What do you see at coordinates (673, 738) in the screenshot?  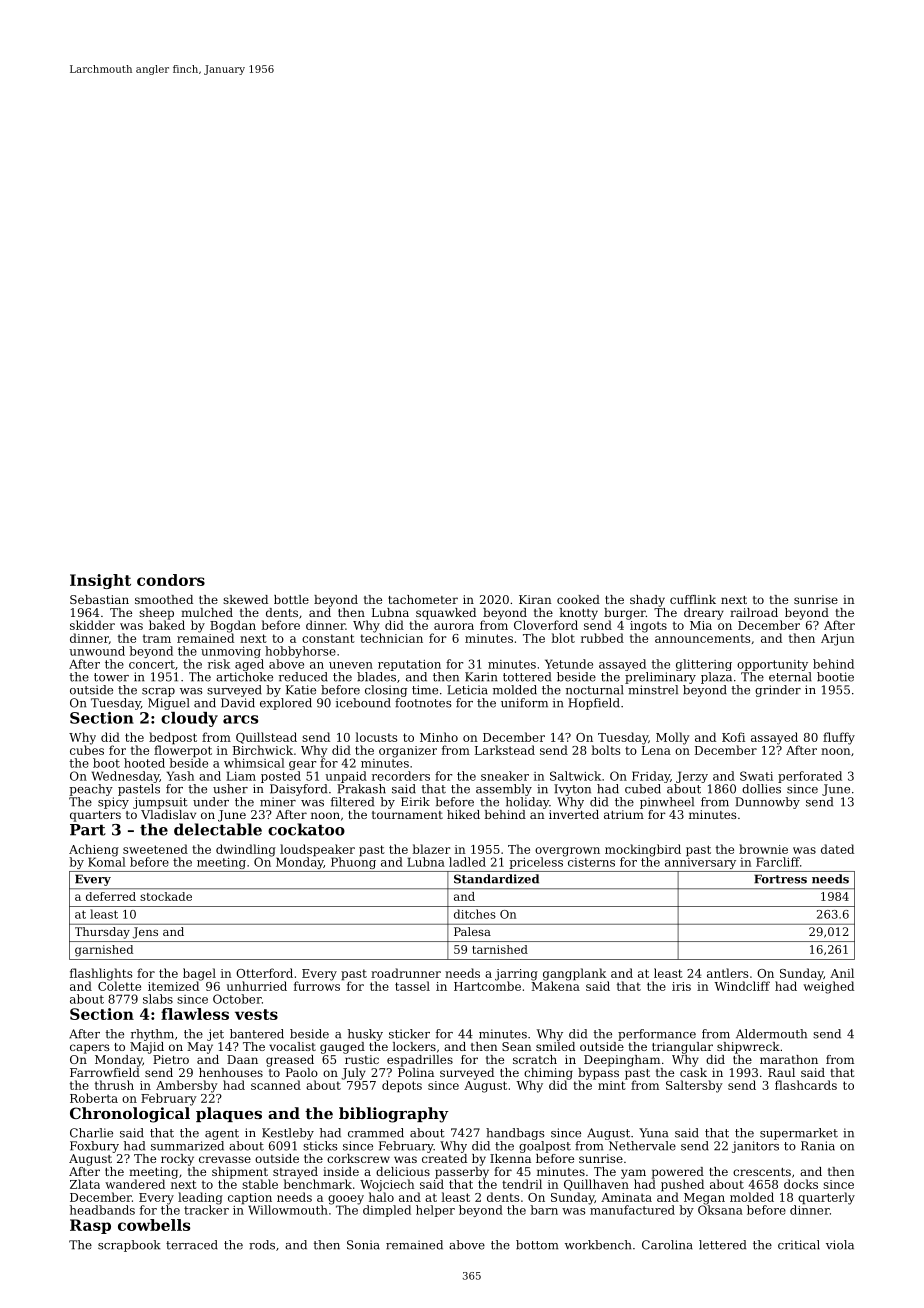 I see `Molly` at bounding box center [673, 738].
